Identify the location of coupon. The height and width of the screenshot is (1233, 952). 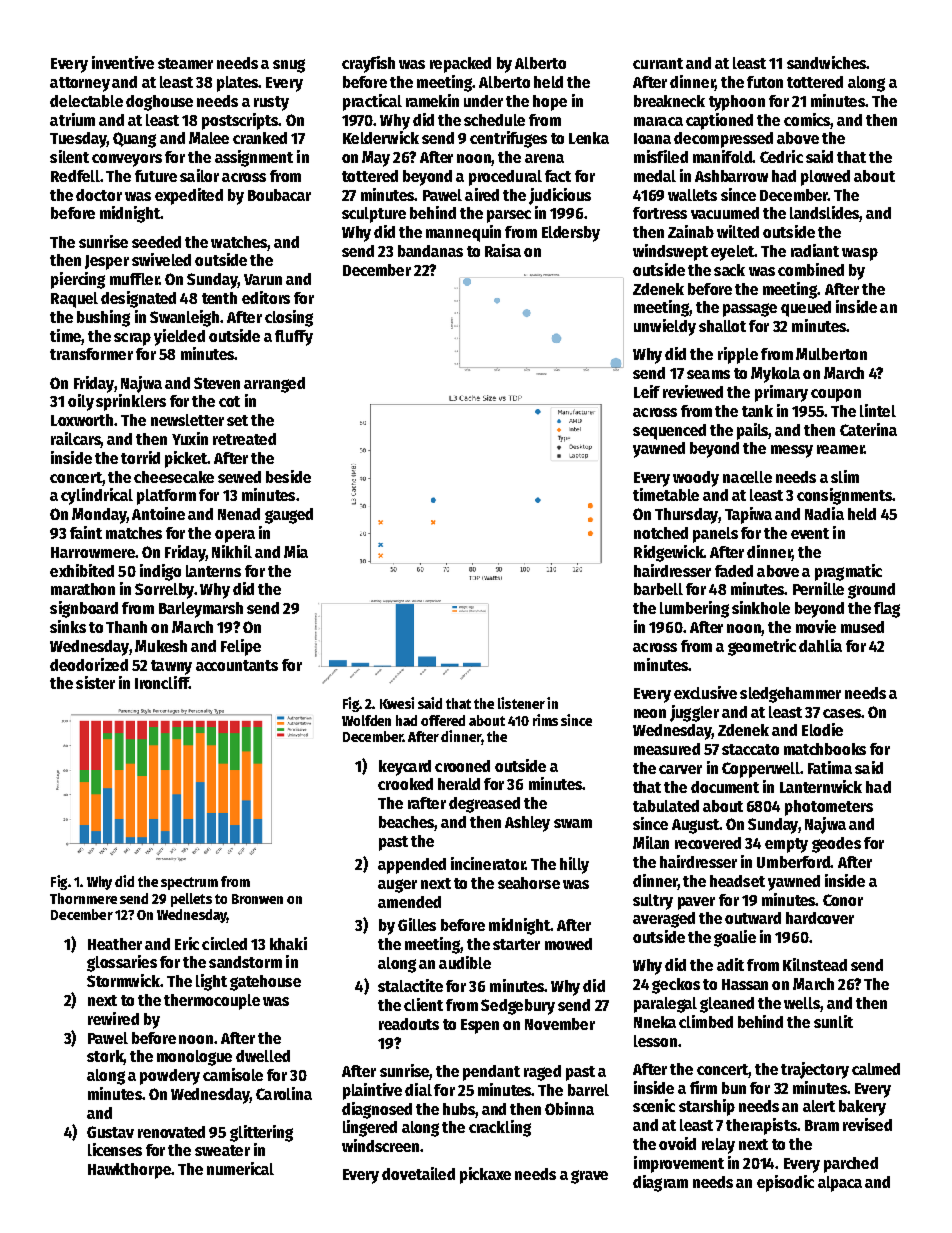
(836, 395).
